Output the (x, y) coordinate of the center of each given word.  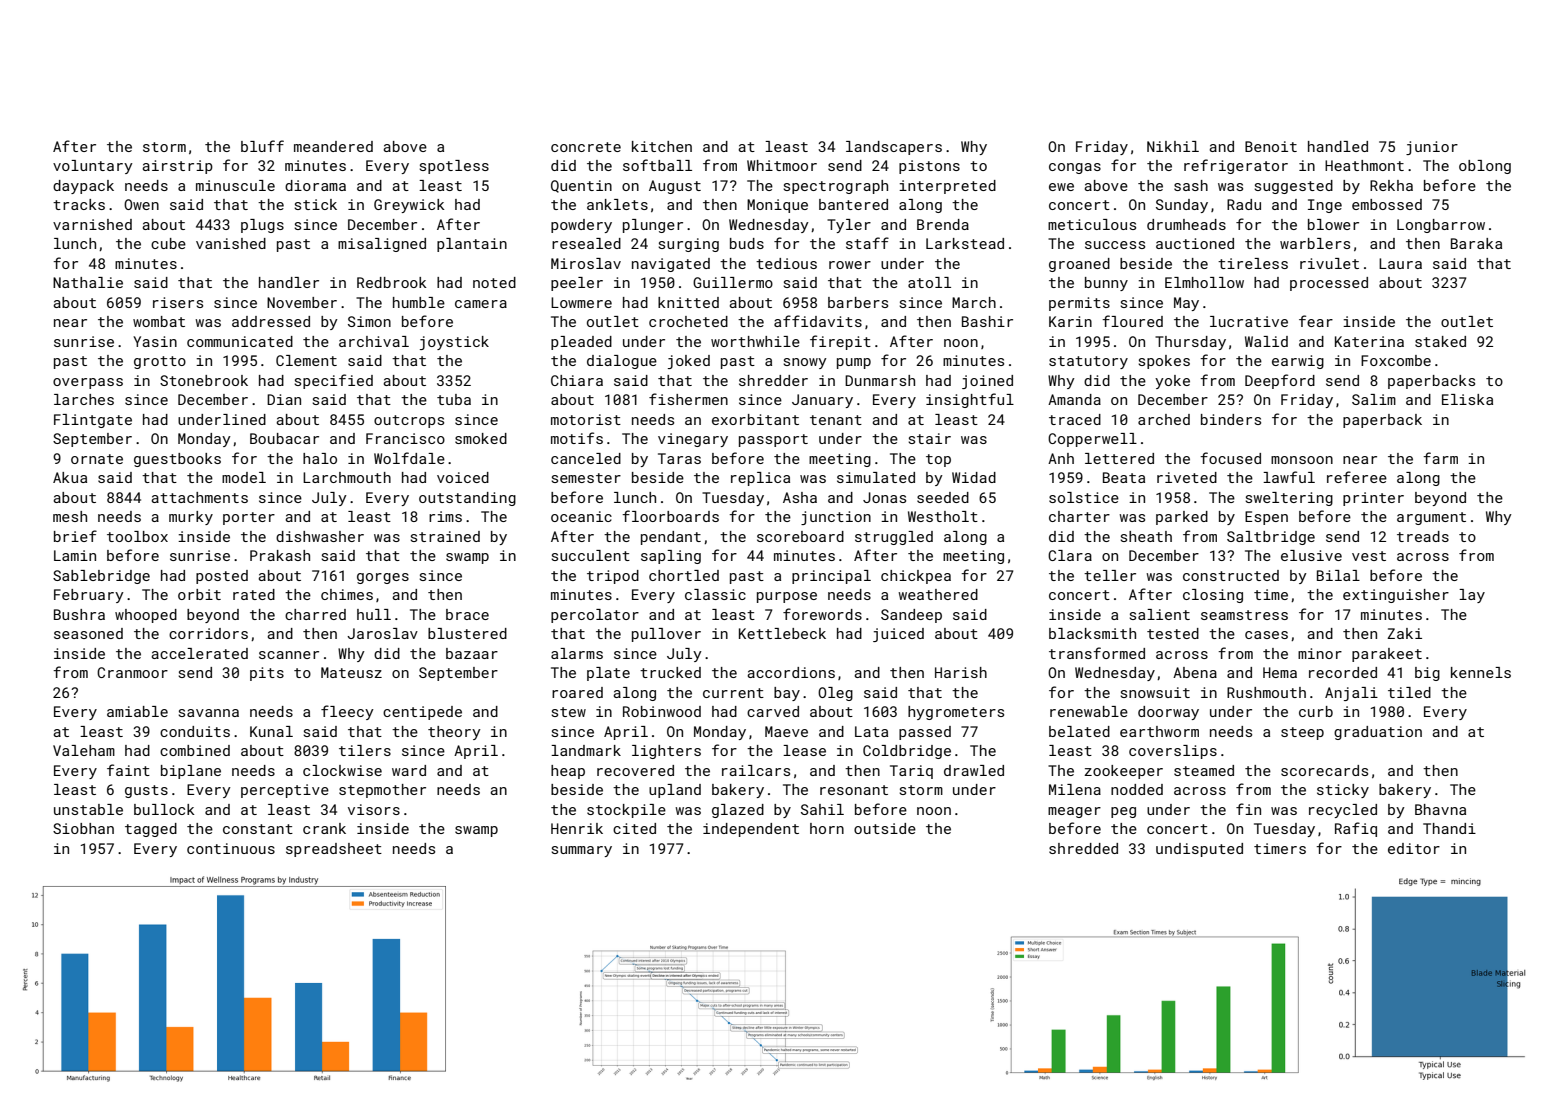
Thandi (1449, 828)
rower (850, 265)
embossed (1387, 204)
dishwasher (320, 536)
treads (1423, 536)
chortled (684, 575)
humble (419, 302)
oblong (1485, 167)
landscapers (894, 148)
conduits (195, 731)
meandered (333, 146)
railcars (756, 770)
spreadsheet (334, 850)
